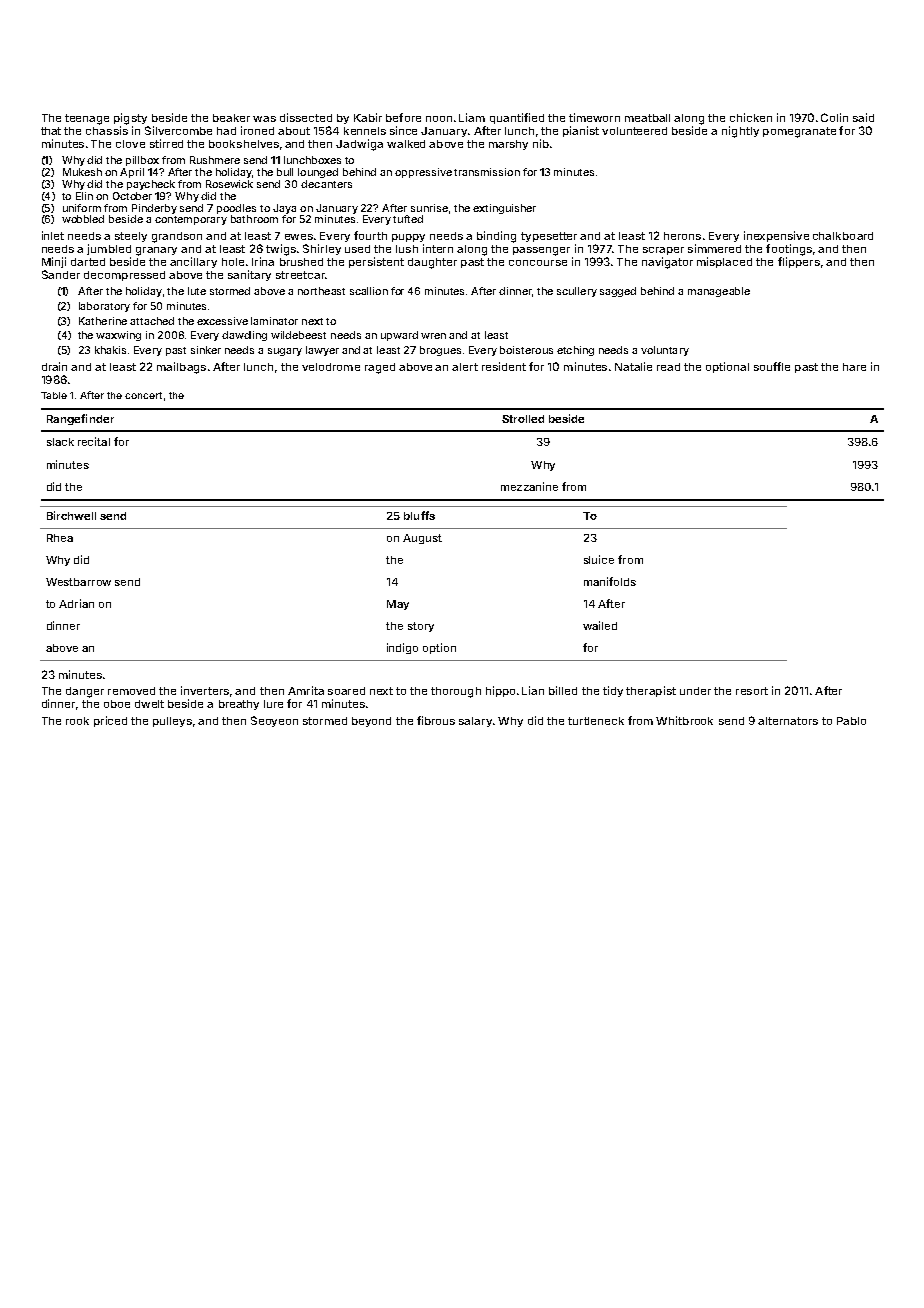 The width and height of the document is (924, 1308). I want to click on Adrian, so click(76, 603).
